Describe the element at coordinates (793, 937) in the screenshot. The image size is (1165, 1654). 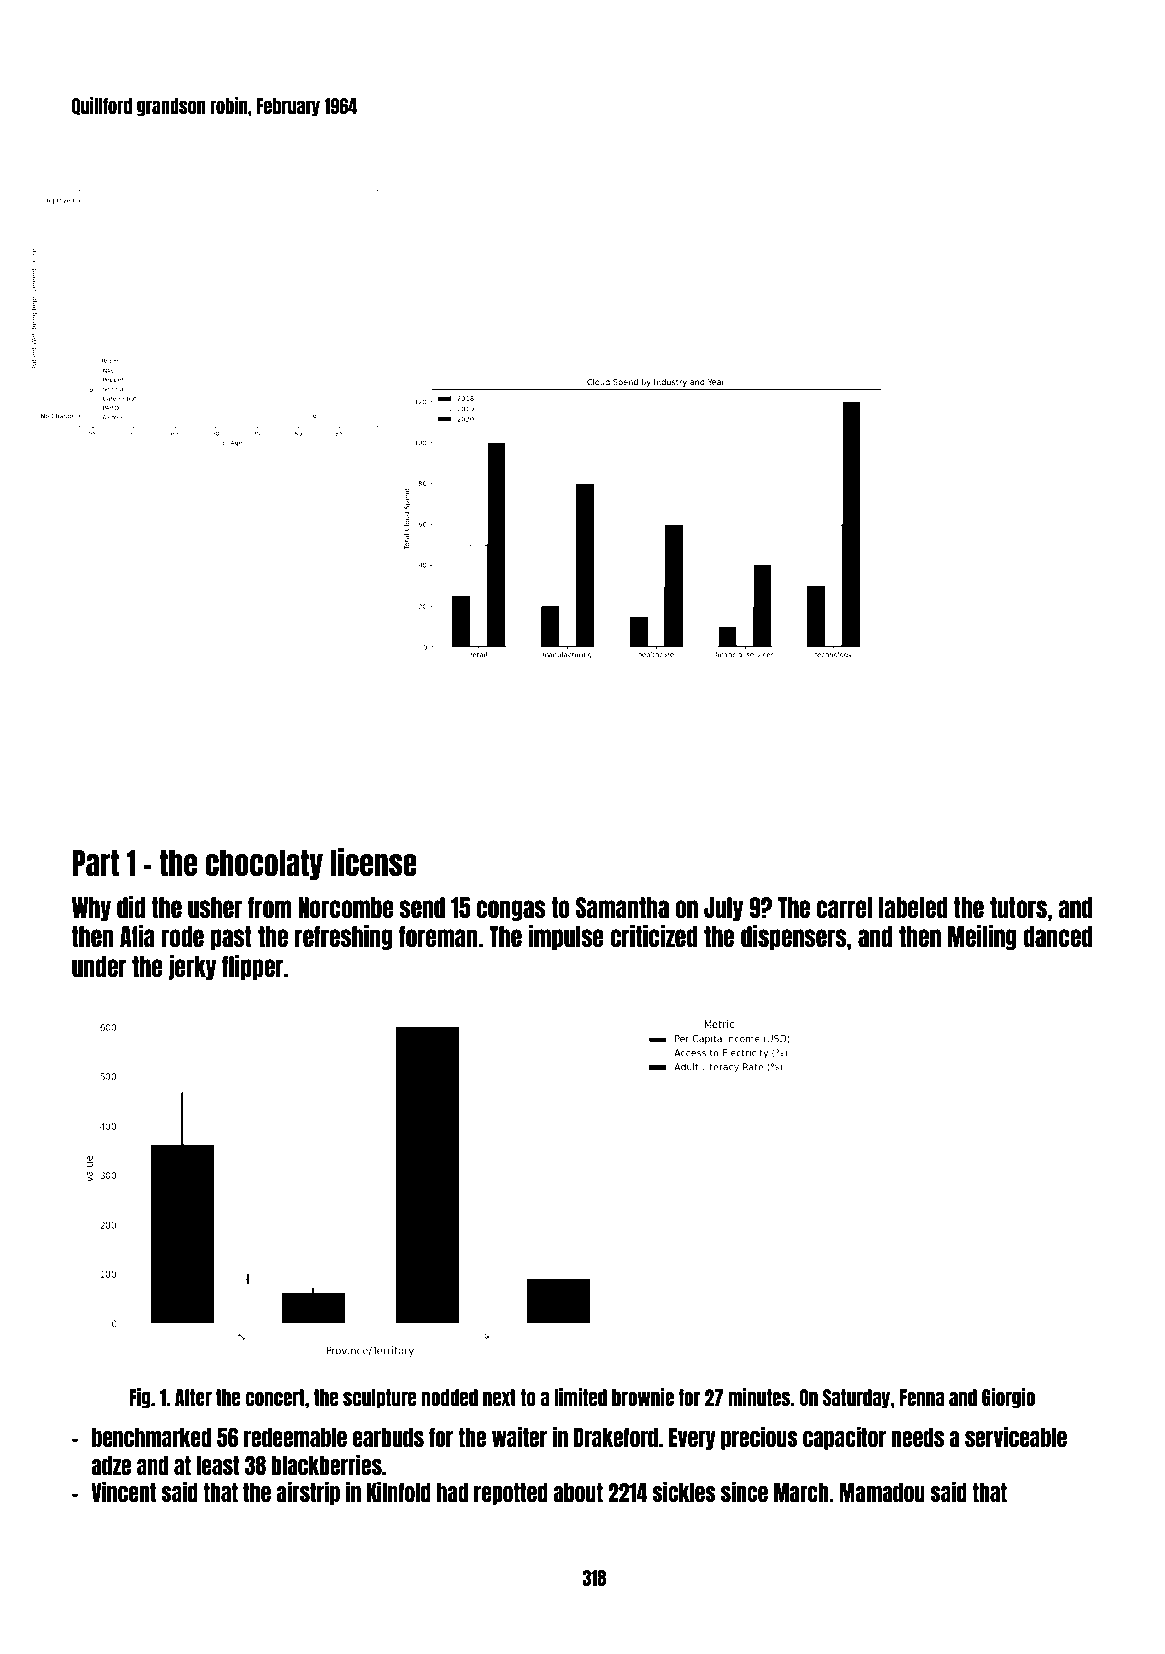
I see `dispensers` at that location.
